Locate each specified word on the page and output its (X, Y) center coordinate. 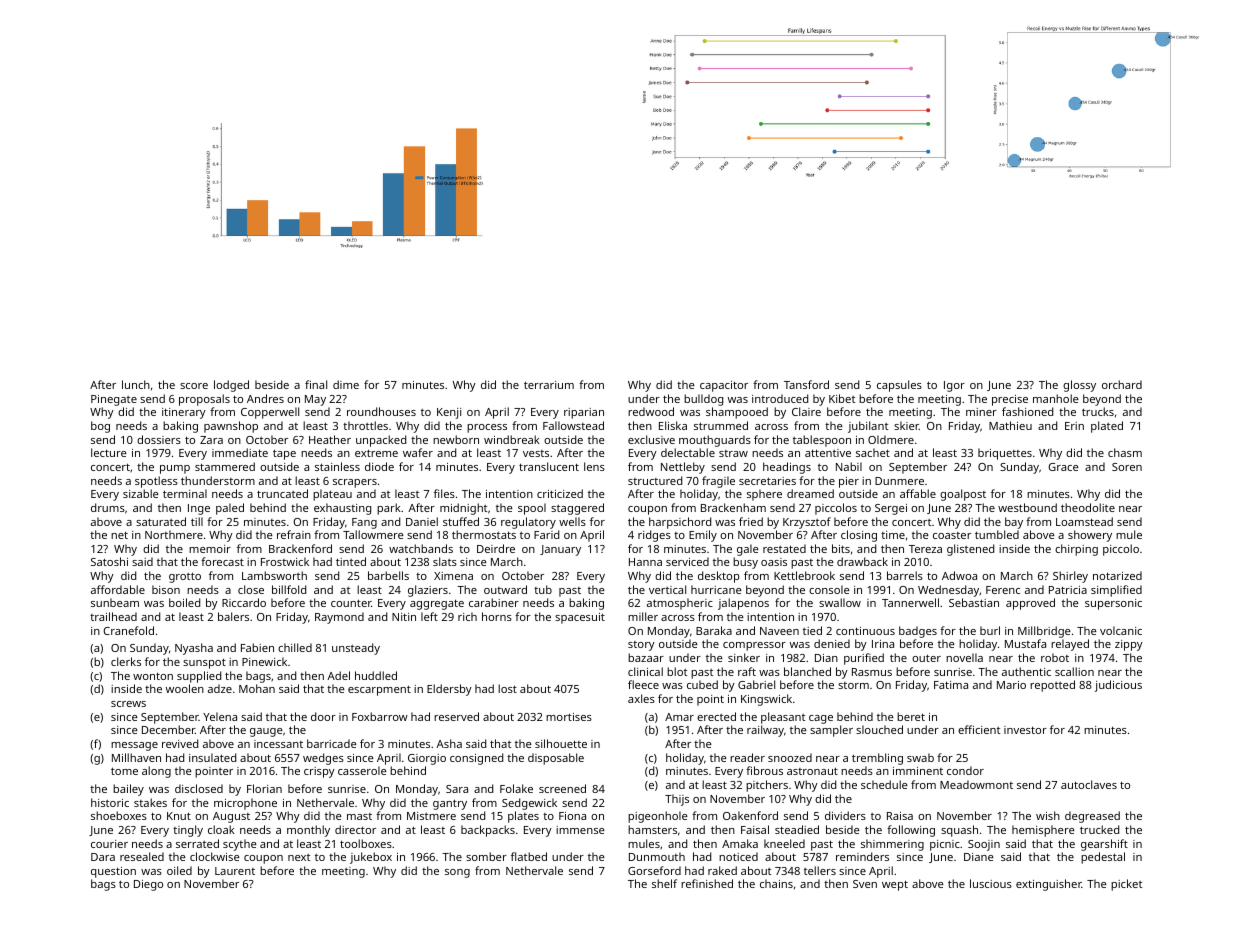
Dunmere (899, 481)
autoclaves (1089, 784)
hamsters (652, 829)
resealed (142, 856)
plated (1107, 427)
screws (128, 704)
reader (747, 757)
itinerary (184, 413)
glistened (970, 550)
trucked (1099, 829)
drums (108, 507)
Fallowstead (573, 425)
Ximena (453, 576)
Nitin (404, 617)
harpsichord (680, 523)
